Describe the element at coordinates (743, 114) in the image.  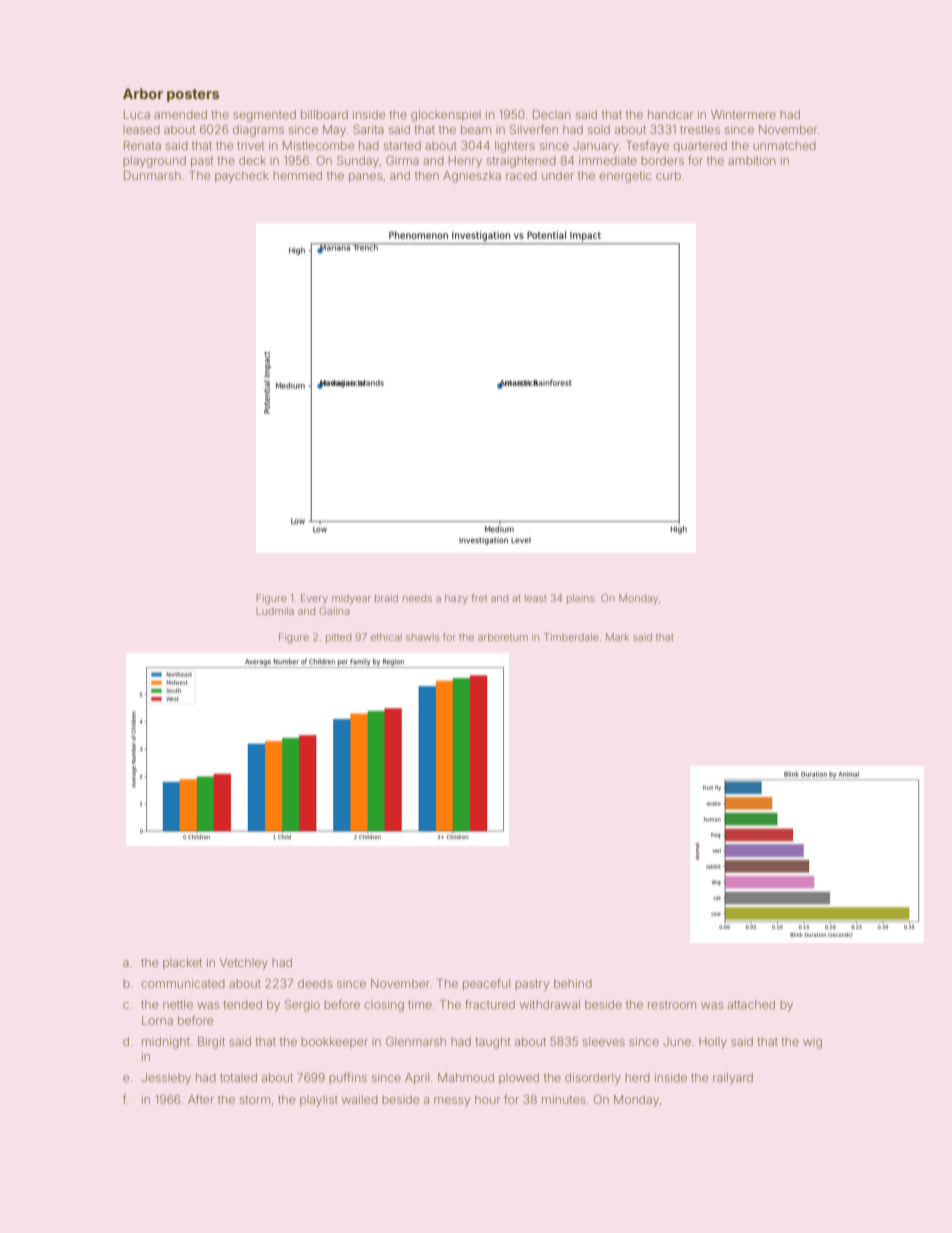
I see `Wintermere` at that location.
